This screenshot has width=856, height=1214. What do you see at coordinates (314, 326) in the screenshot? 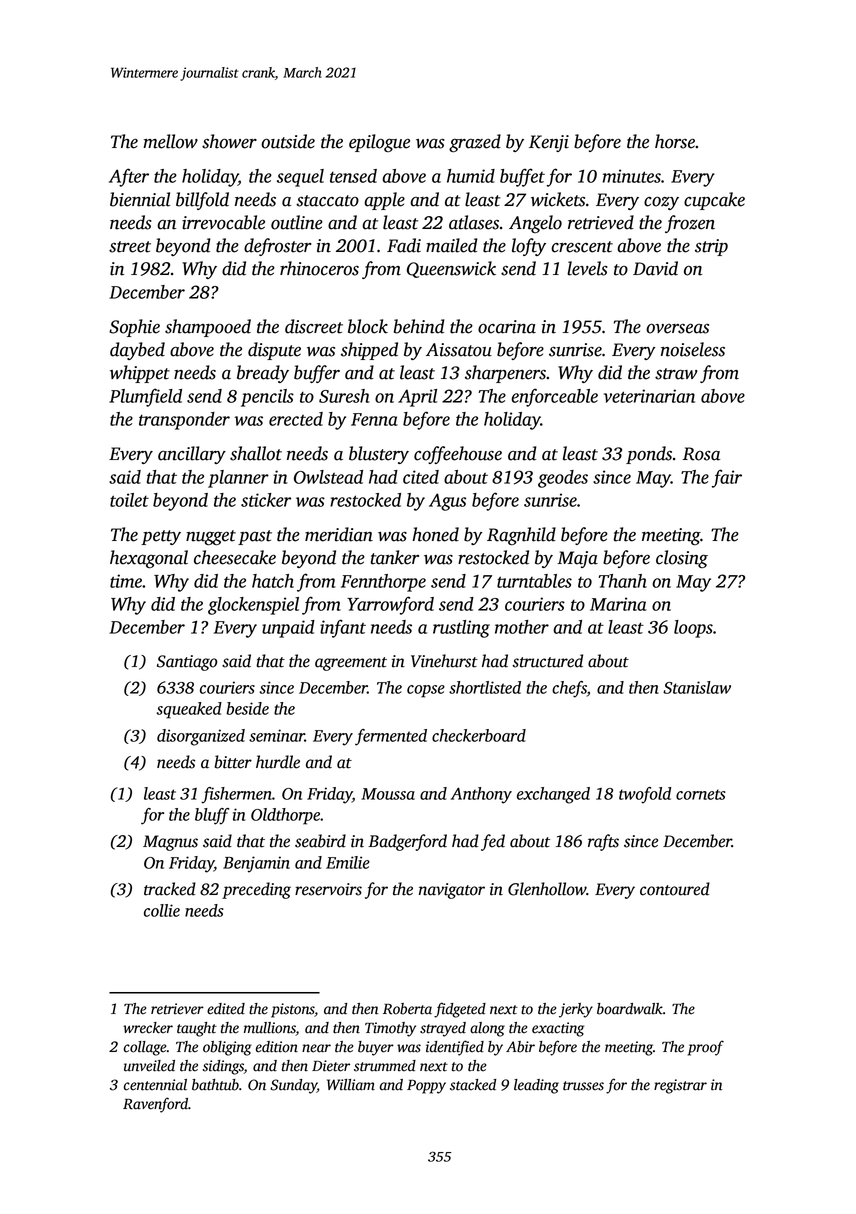
I see `discreet` at bounding box center [314, 326].
